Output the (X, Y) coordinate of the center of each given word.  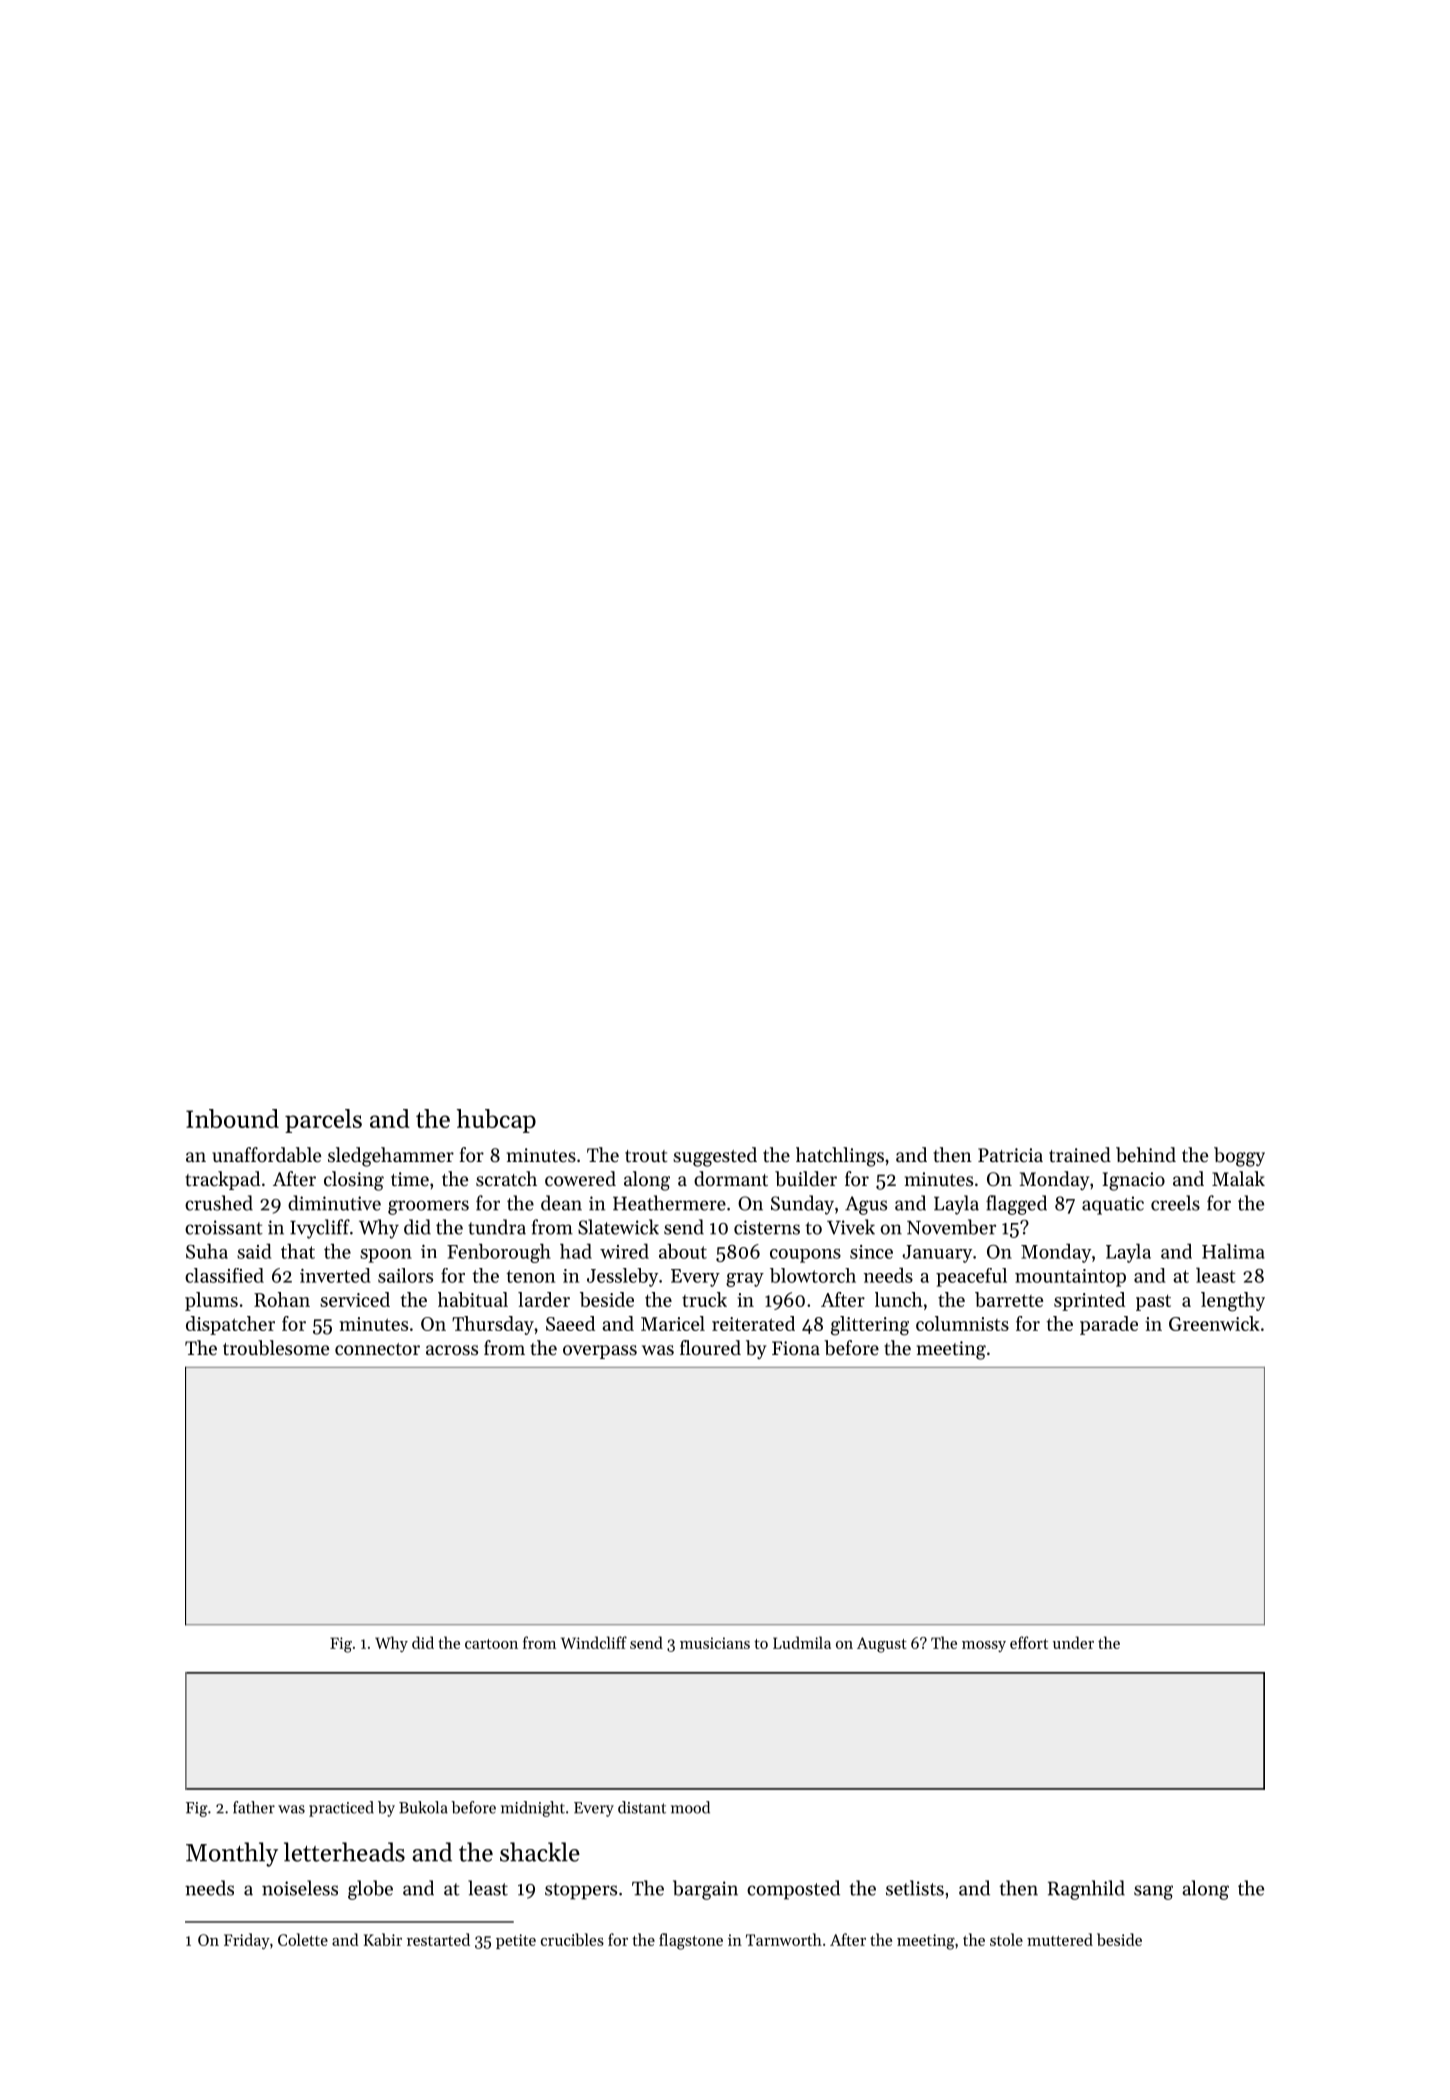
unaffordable (266, 1155)
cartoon (491, 1644)
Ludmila (802, 1642)
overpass (600, 1352)
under (1073, 1642)
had (576, 1251)
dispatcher (230, 1325)
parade (1109, 1325)
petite (516, 1941)
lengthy (1233, 1302)
